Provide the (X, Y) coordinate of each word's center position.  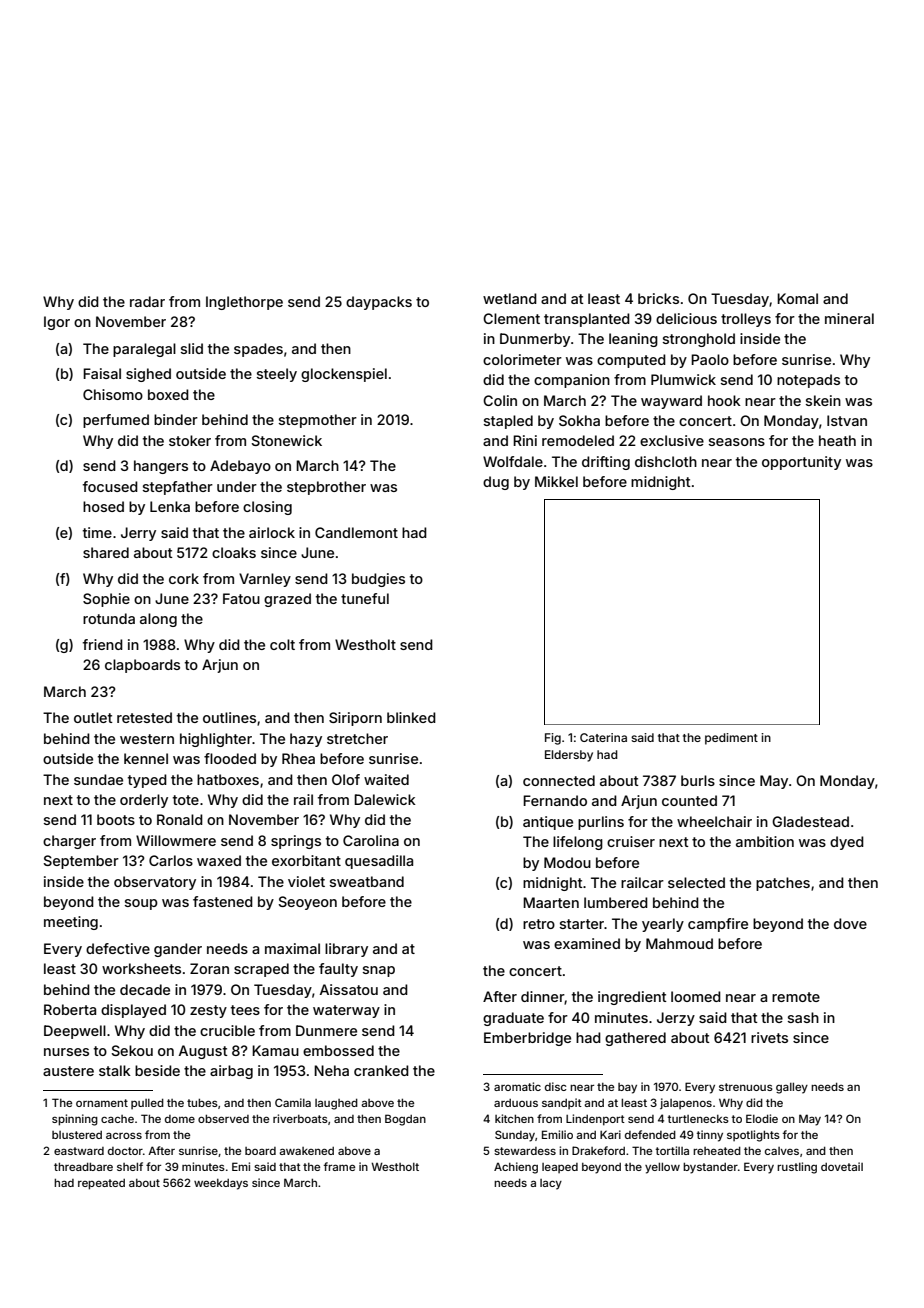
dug (496, 483)
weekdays (221, 1184)
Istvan (847, 420)
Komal (797, 298)
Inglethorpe (244, 303)
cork (184, 578)
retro (539, 924)
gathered (635, 1039)
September (81, 862)
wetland (510, 298)
